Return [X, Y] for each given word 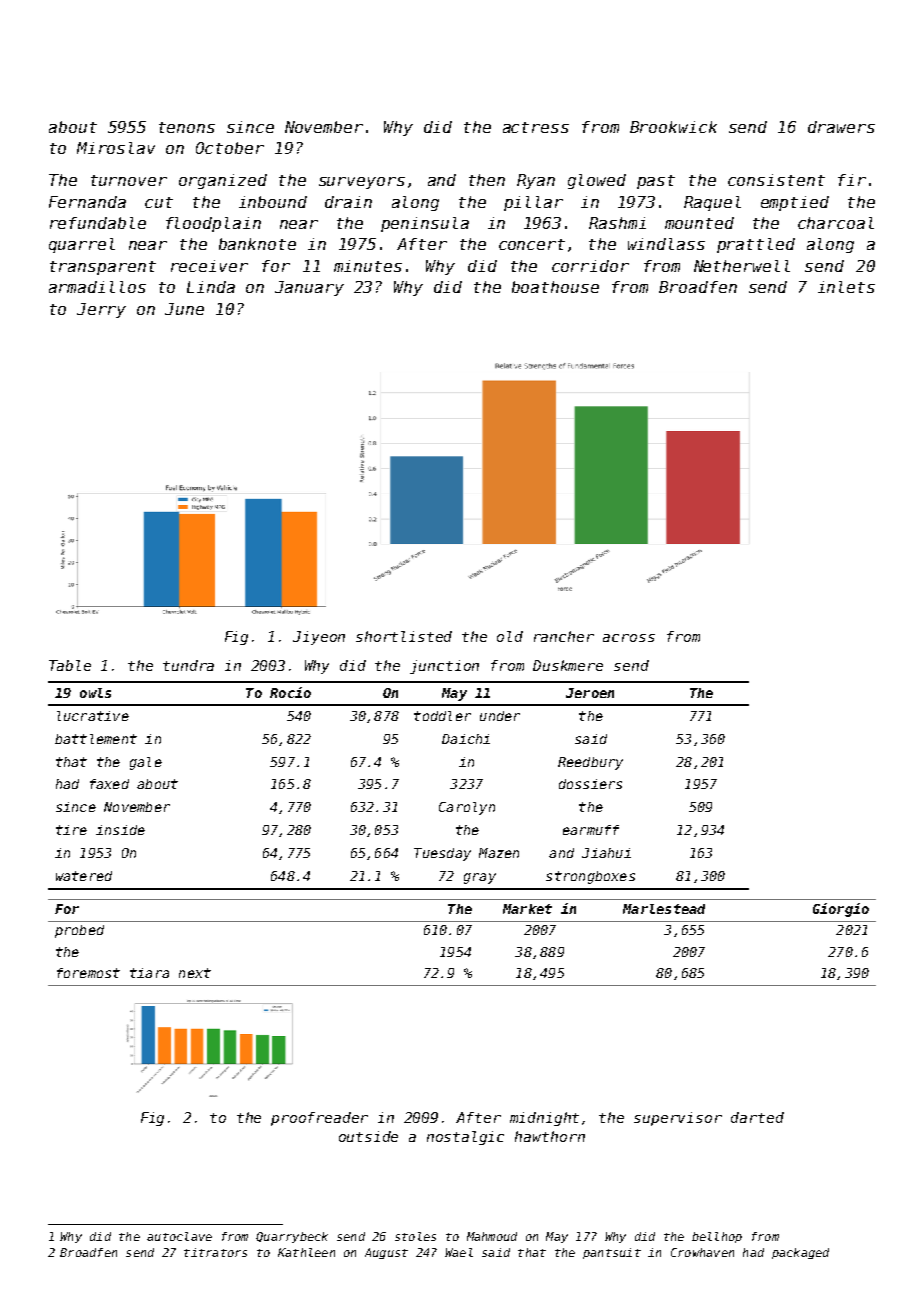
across [629, 638]
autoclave [179, 1236]
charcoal [836, 223]
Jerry [101, 310]
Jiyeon [319, 638]
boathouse [555, 287]
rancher [564, 636]
